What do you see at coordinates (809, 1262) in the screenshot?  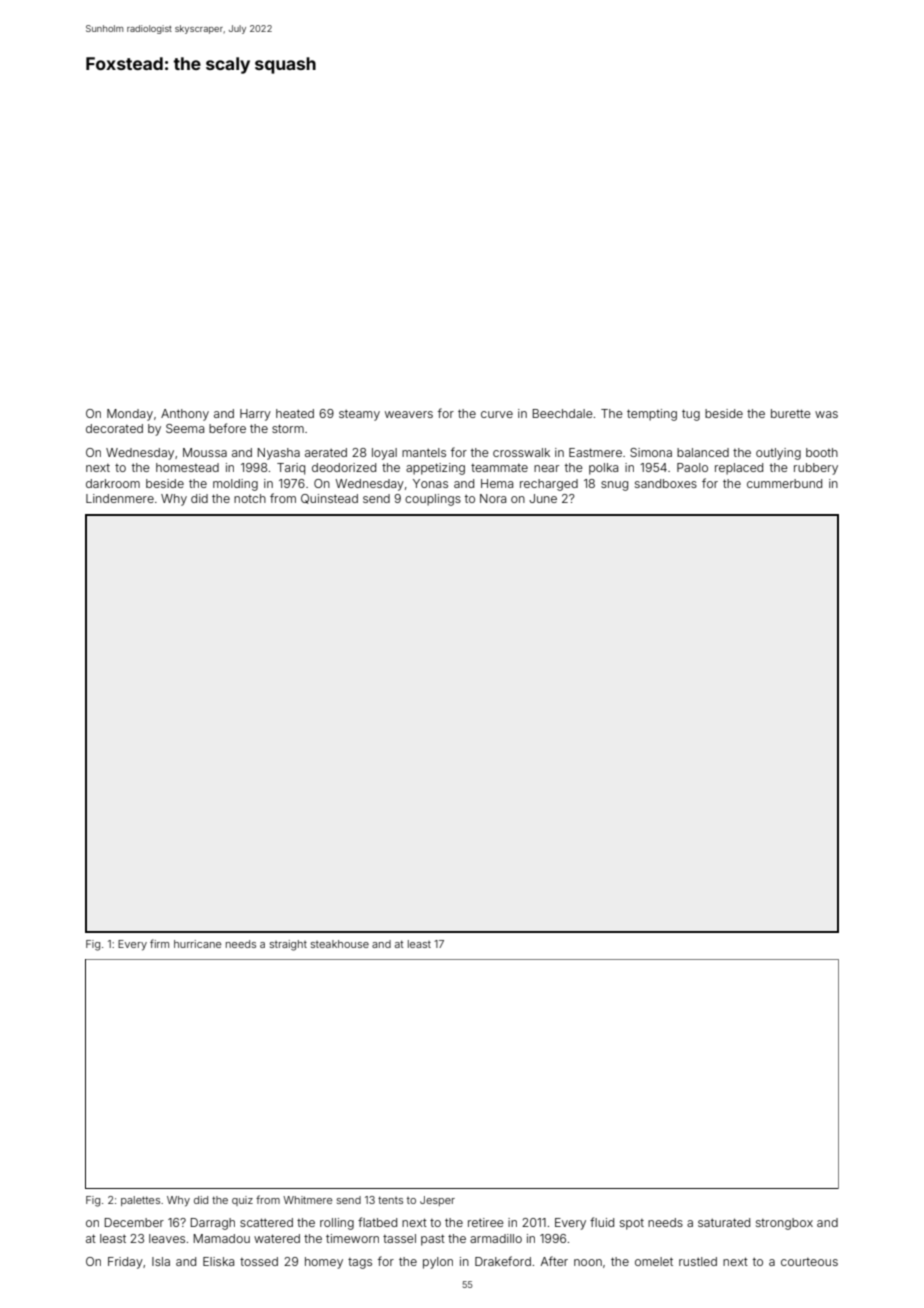 I see `courteous` at bounding box center [809, 1262].
